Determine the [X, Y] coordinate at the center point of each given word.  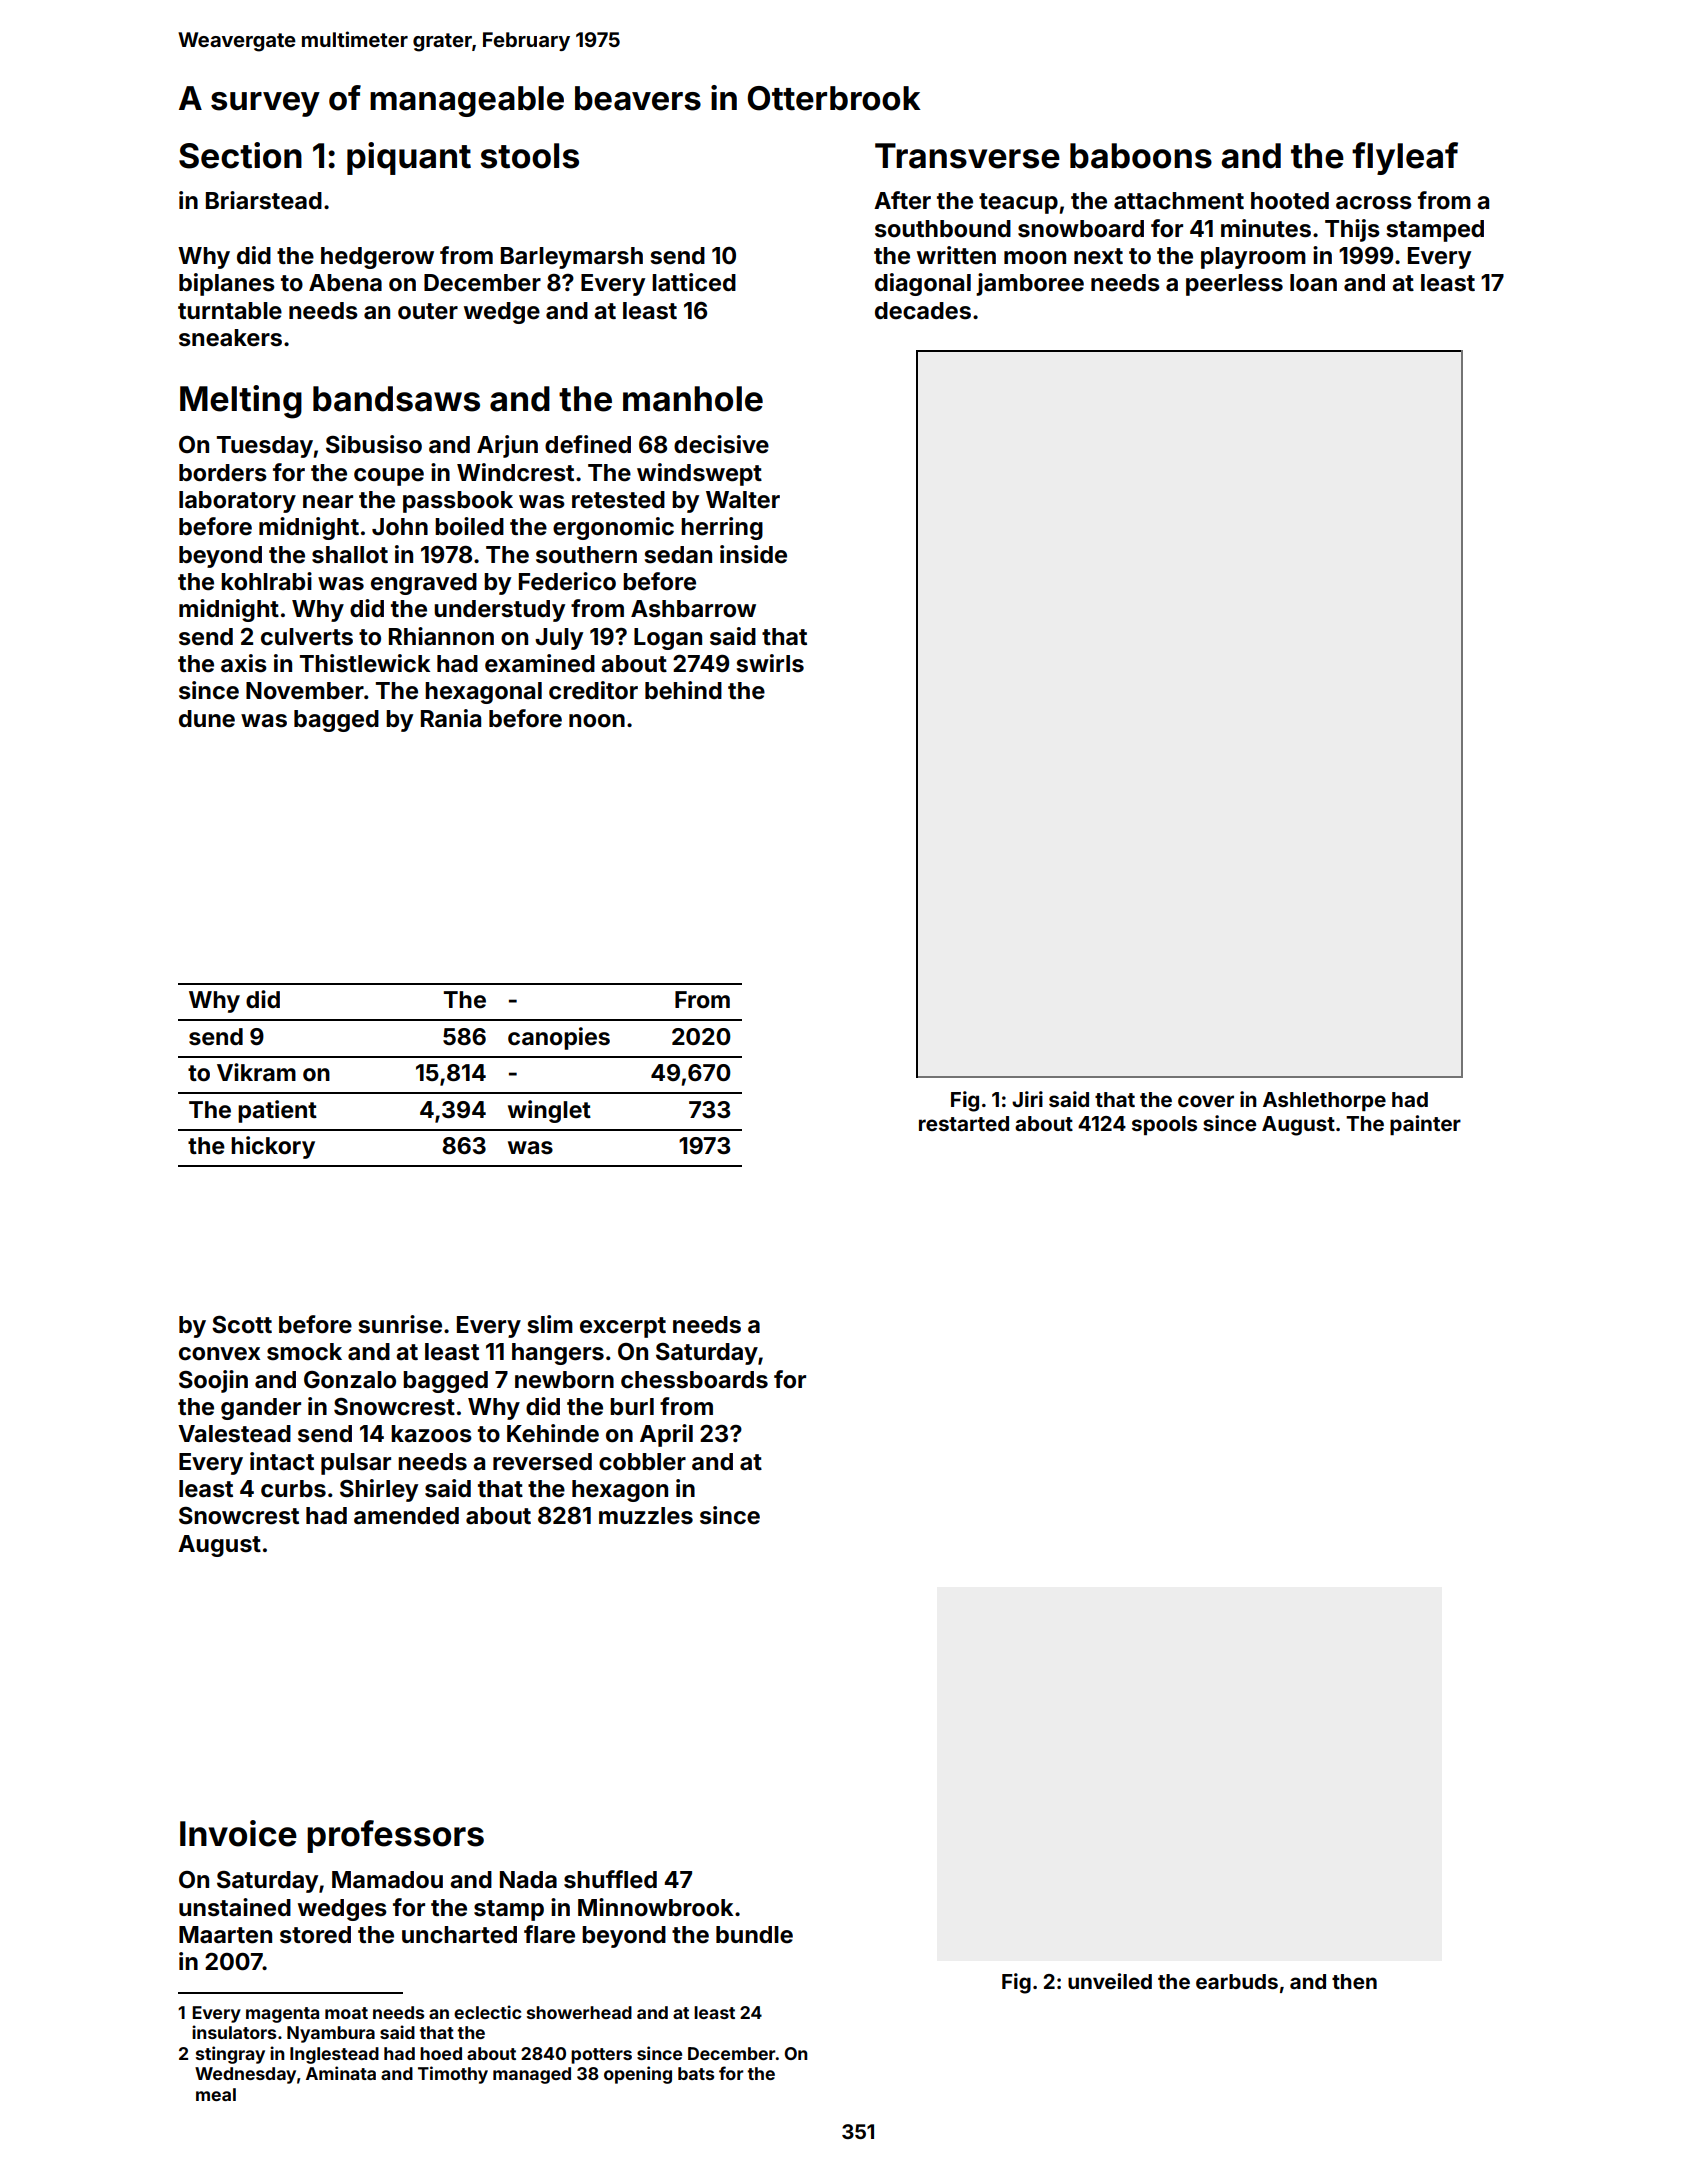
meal [216, 2094]
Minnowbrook [655, 1907]
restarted [964, 1123]
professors [395, 1836]
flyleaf [1405, 158]
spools [1164, 1125]
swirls [770, 663]
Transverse [967, 156]
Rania [451, 718]
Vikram [256, 1072]
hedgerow [377, 258]
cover [1206, 1101]
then [1354, 1981]
